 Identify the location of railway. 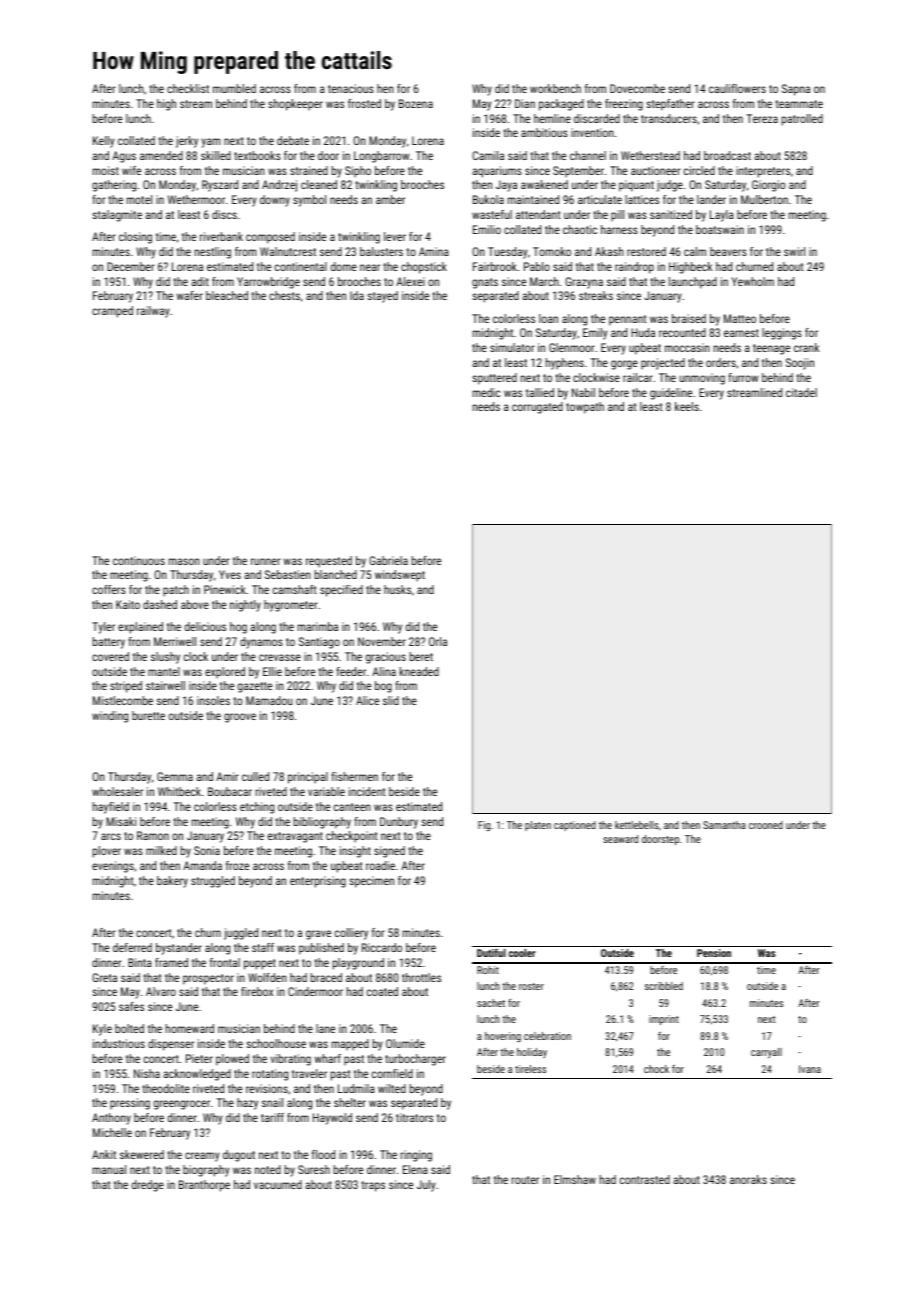
(153, 312).
